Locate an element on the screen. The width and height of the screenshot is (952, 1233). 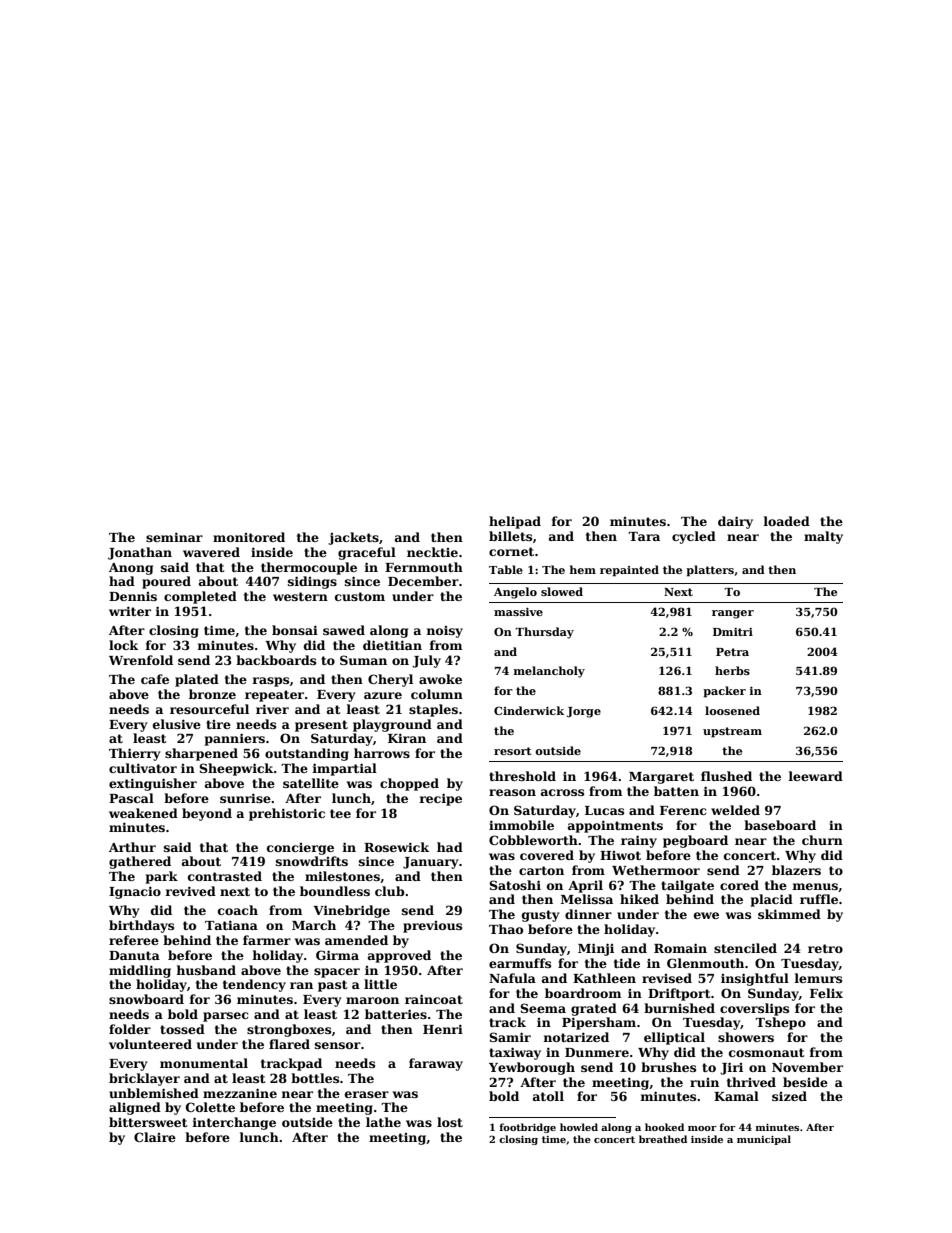
monitored is located at coordinates (249, 537).
